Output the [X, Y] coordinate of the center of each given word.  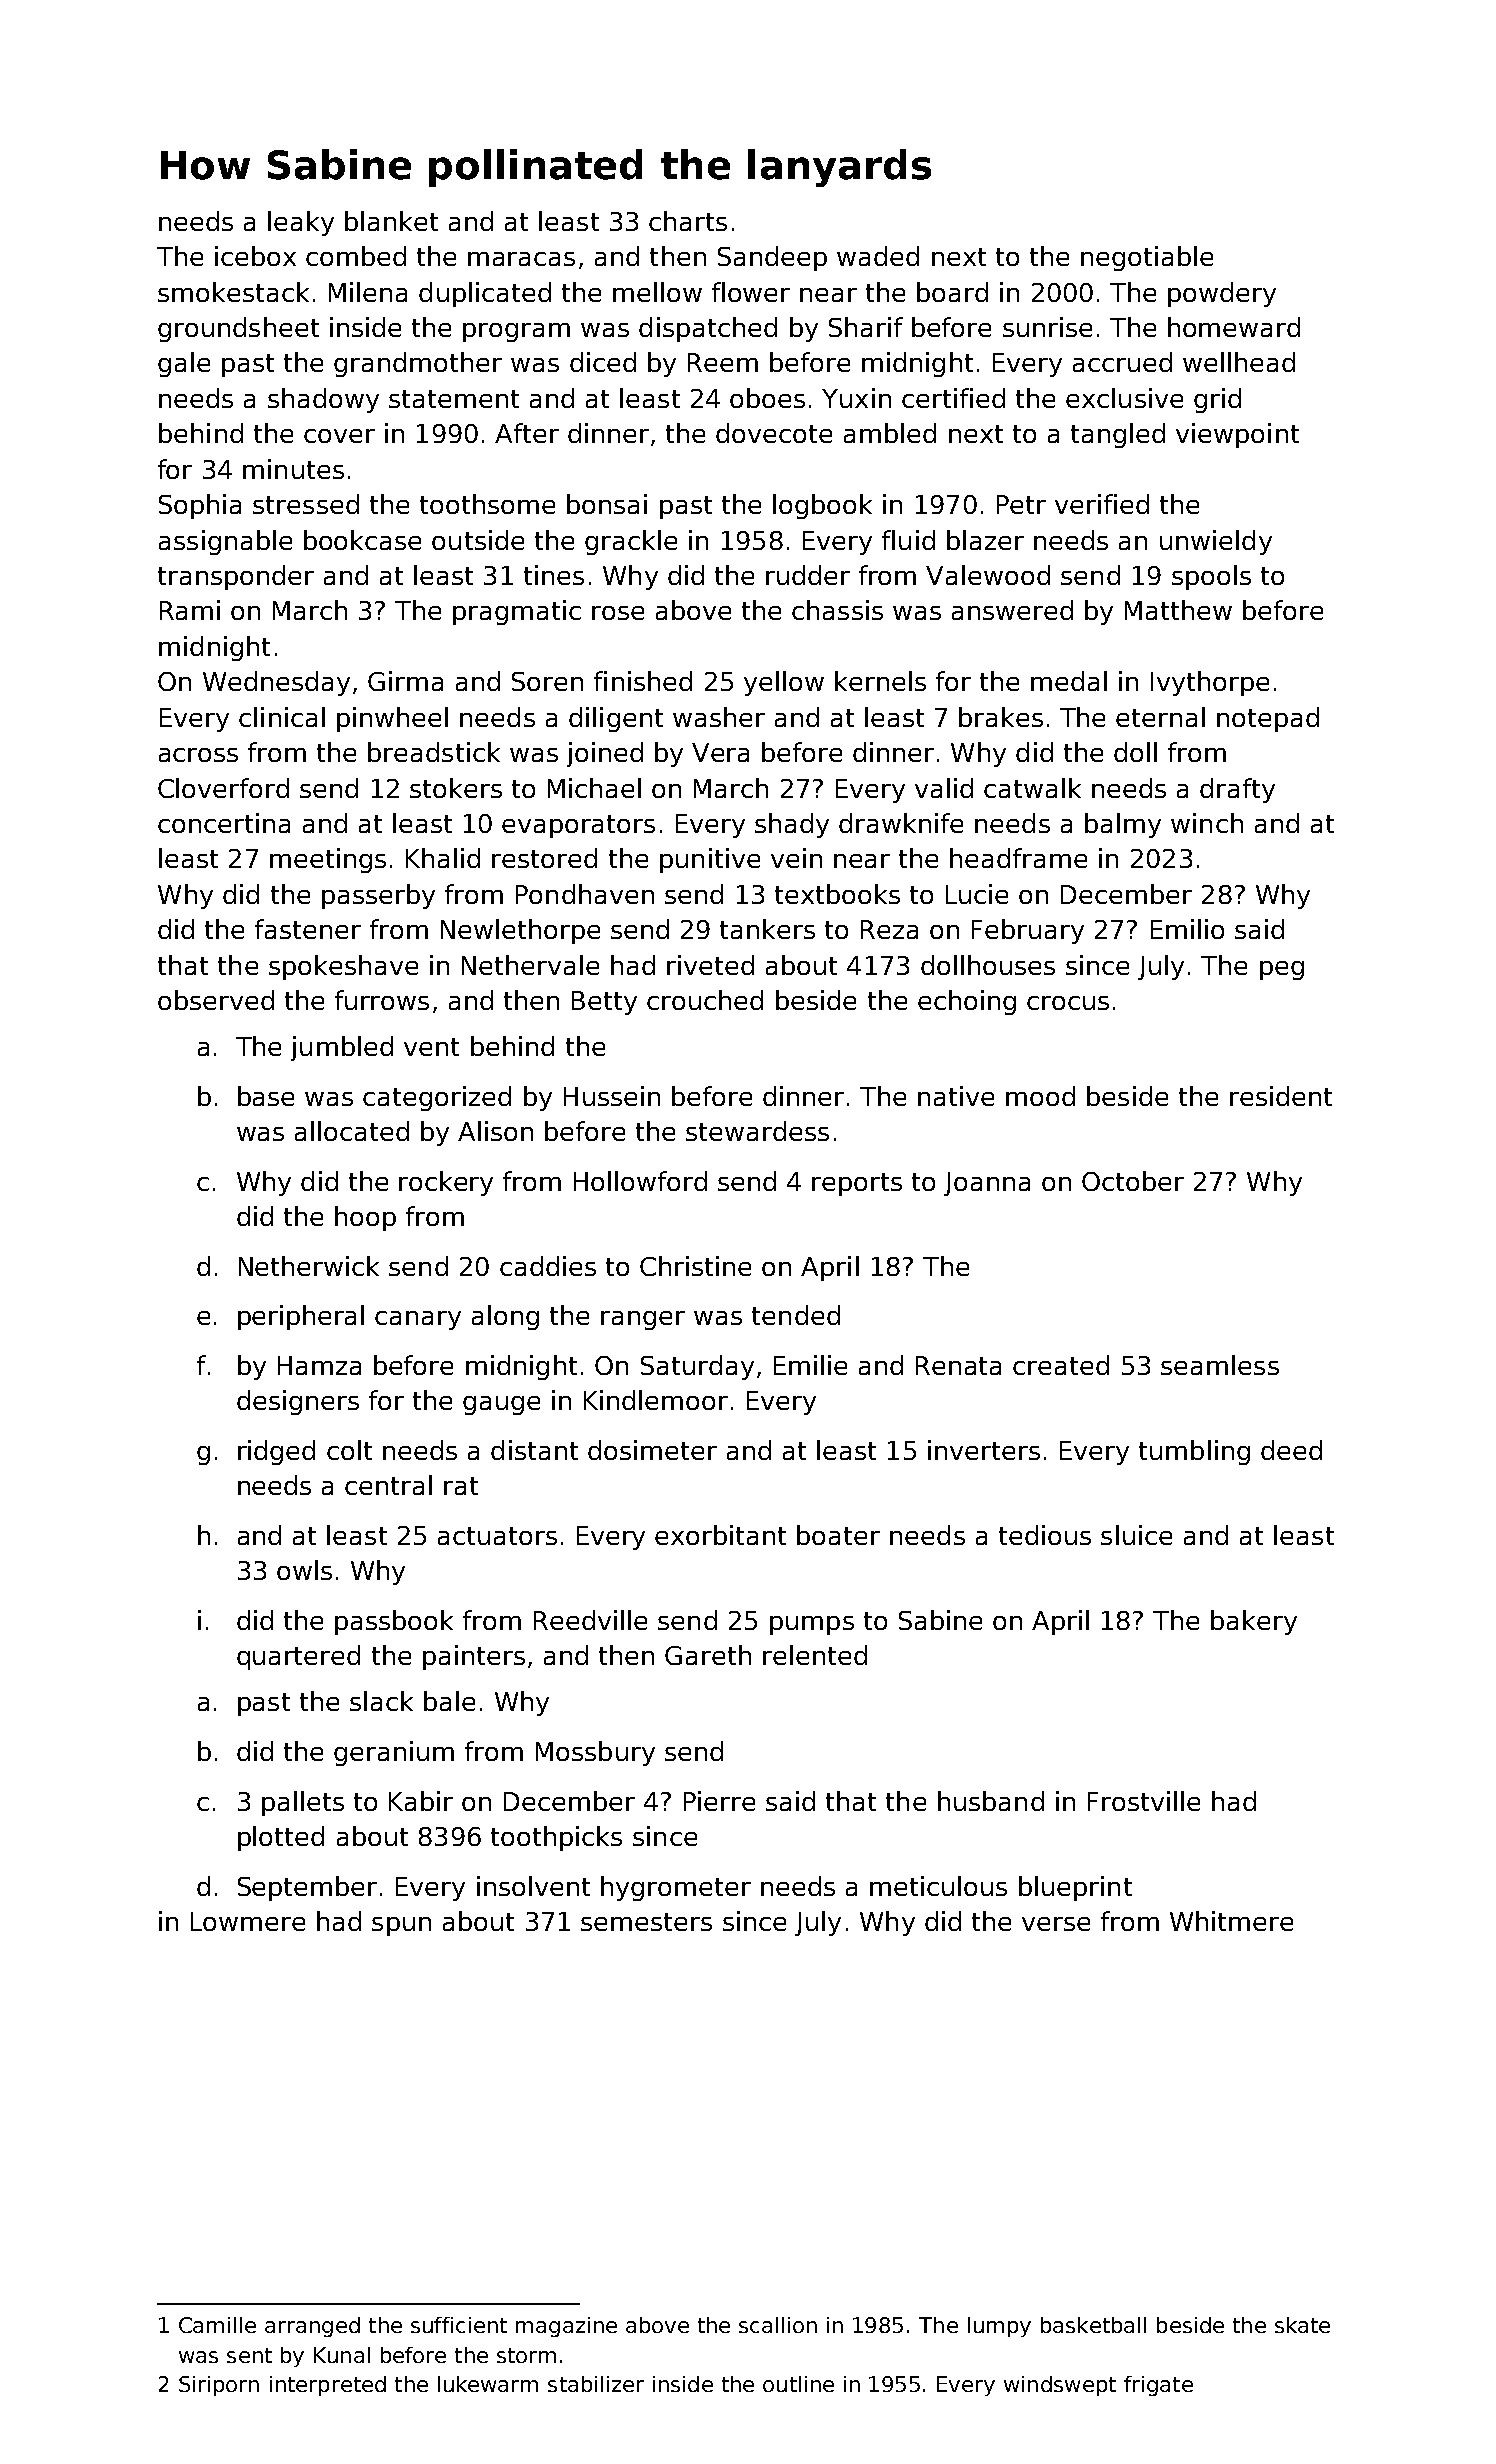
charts [688, 221]
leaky [301, 223]
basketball [1093, 2325]
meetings [328, 860]
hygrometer [676, 1888]
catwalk [1032, 788]
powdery [1222, 294]
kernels [880, 681]
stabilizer [596, 2384]
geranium [394, 1753]
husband [991, 1801]
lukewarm [488, 2384]
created [1061, 1365]
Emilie [810, 1365]
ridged [276, 1452]
